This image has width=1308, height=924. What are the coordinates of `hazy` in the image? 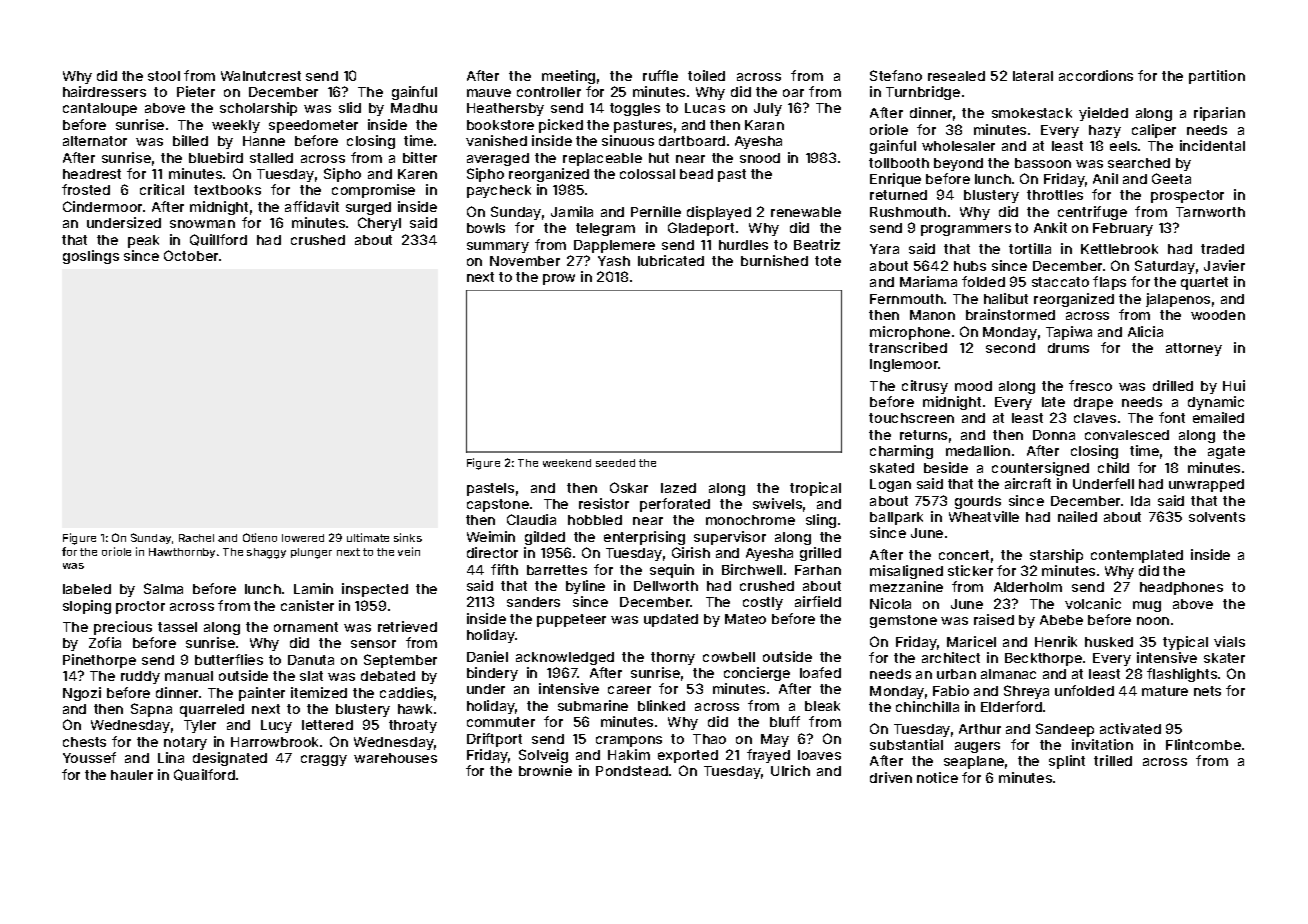 It's located at (1105, 131).
